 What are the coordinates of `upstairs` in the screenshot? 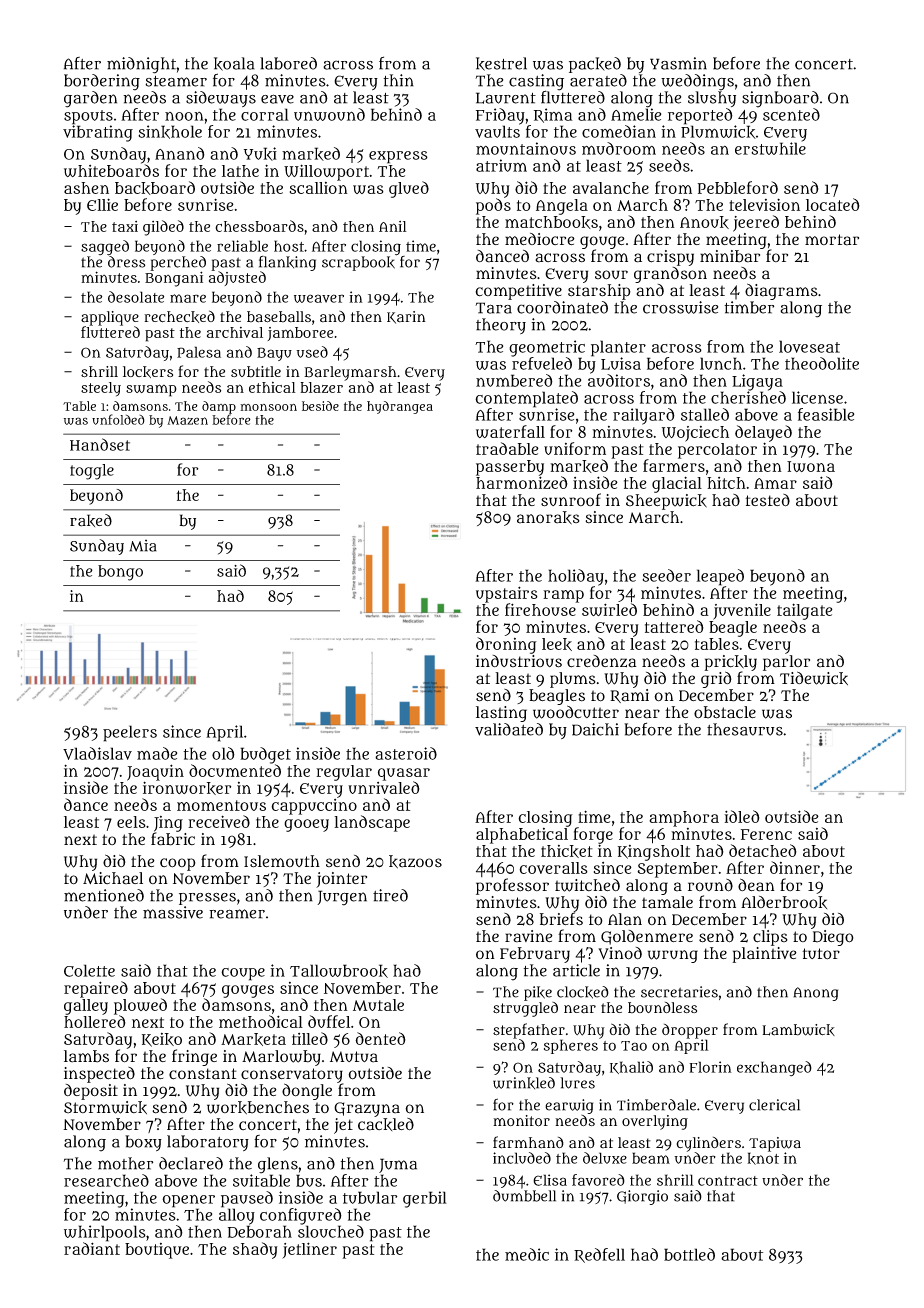 It's located at (507, 594).
